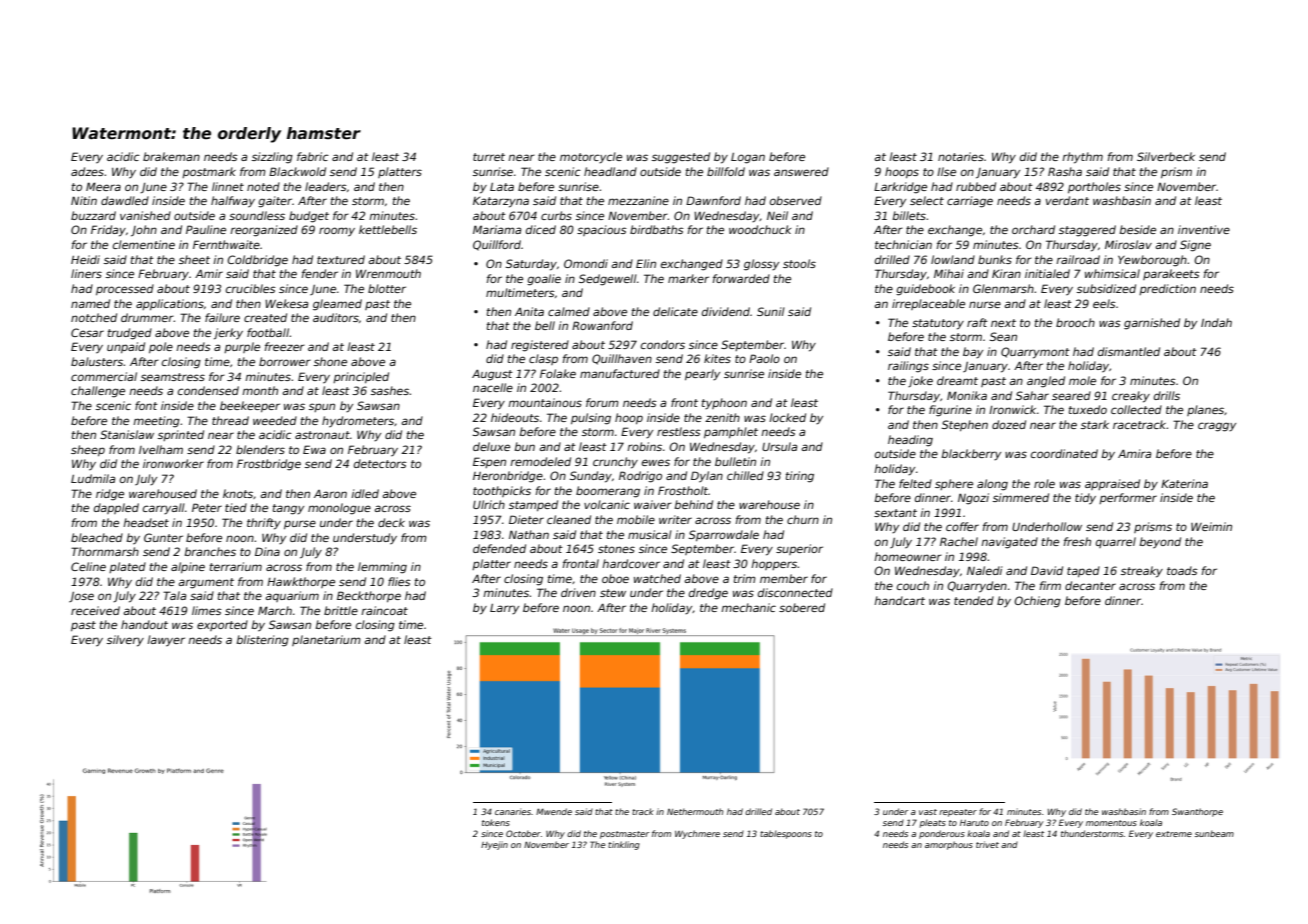 The image size is (1308, 924). I want to click on tokens, so click(496, 822).
